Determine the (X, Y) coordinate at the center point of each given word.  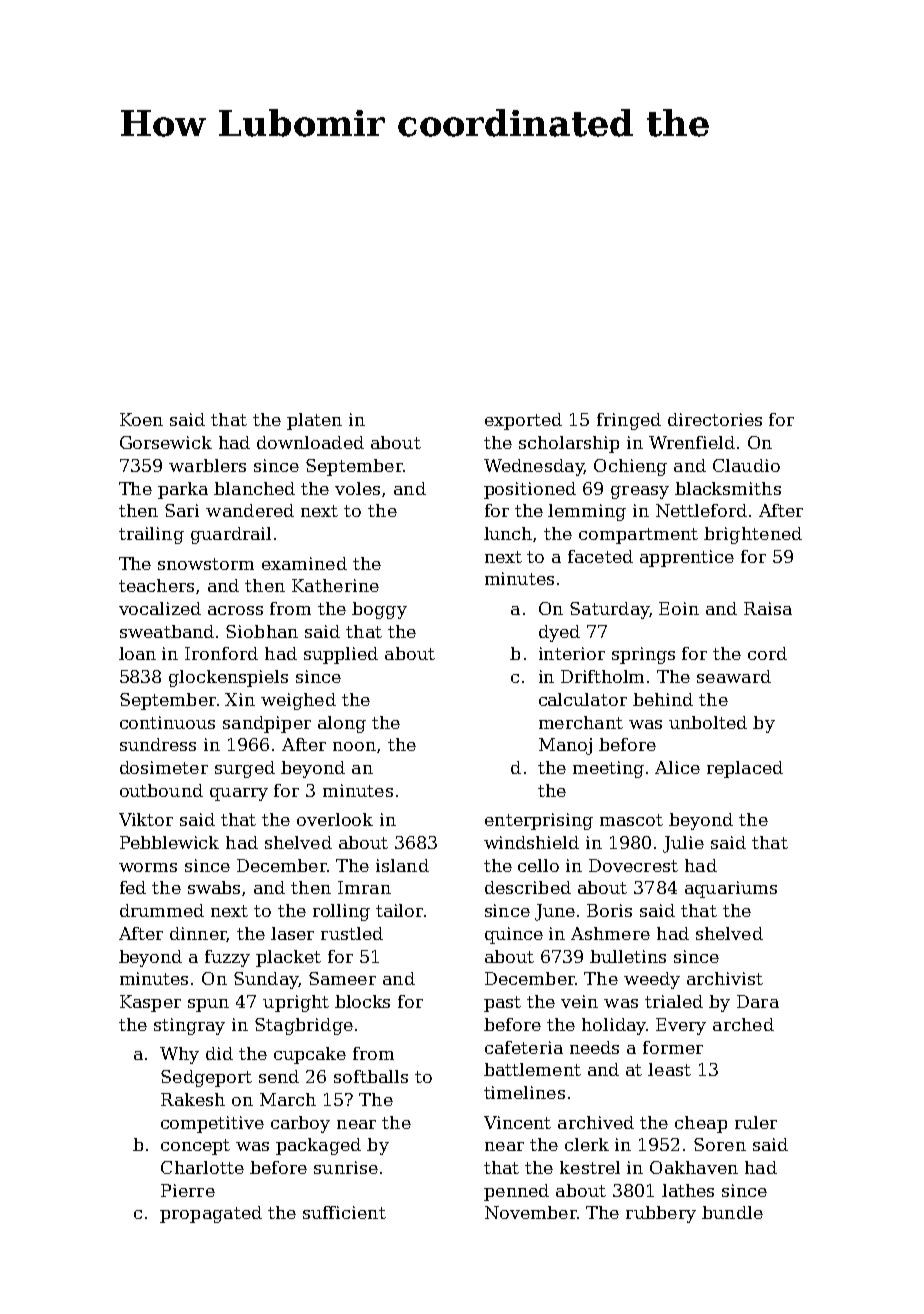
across (235, 610)
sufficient (344, 1212)
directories (715, 419)
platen (314, 421)
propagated (211, 1214)
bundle (732, 1212)
